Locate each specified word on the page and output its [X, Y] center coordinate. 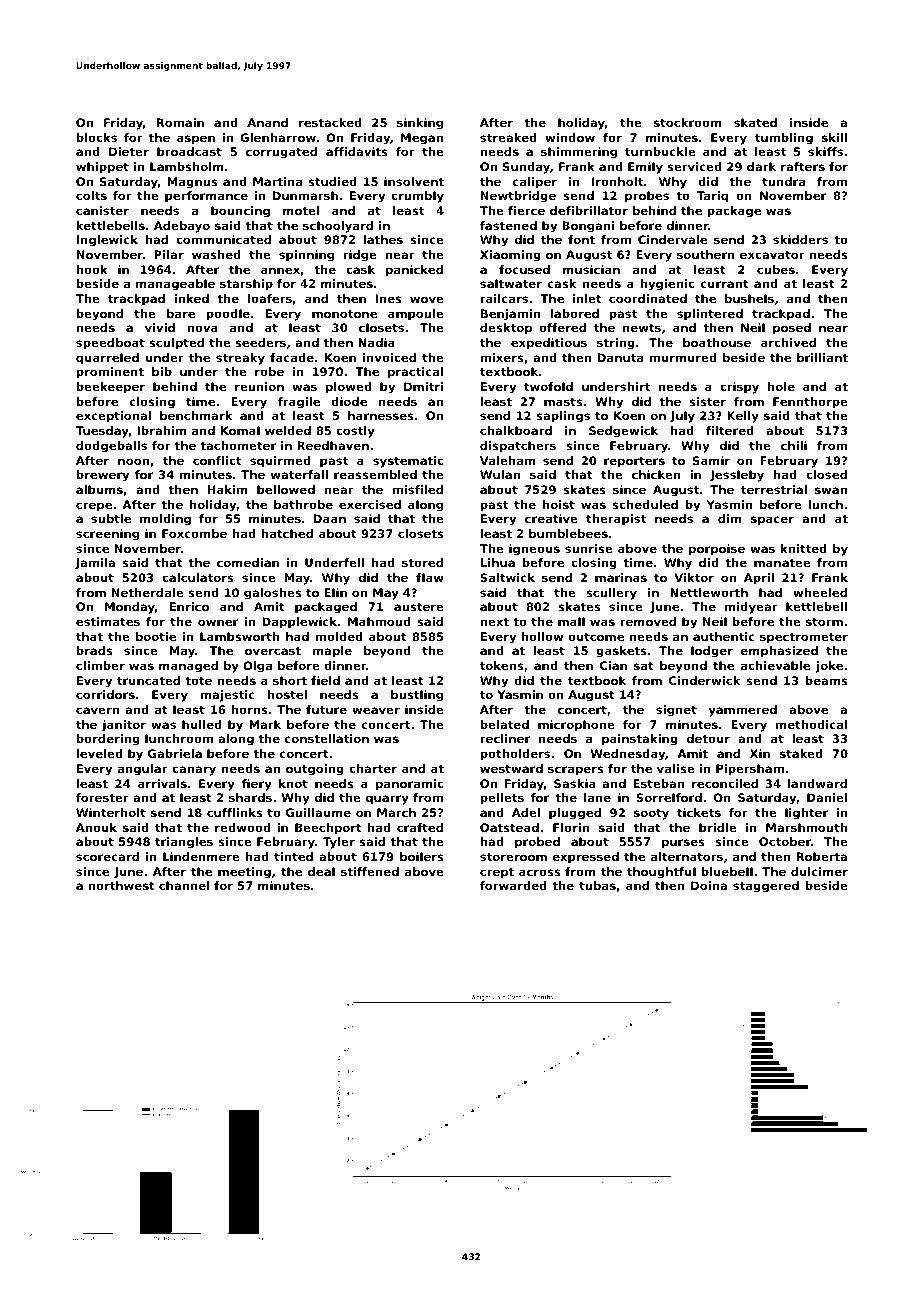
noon [133, 461]
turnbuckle [660, 151]
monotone [344, 314]
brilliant [822, 357]
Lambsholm [187, 166]
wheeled [820, 592]
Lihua [498, 562]
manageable [175, 285]
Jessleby [737, 476]
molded [339, 636]
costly [355, 432]
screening [107, 535]
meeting [244, 873]
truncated [148, 680]
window [570, 137]
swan [831, 490]
